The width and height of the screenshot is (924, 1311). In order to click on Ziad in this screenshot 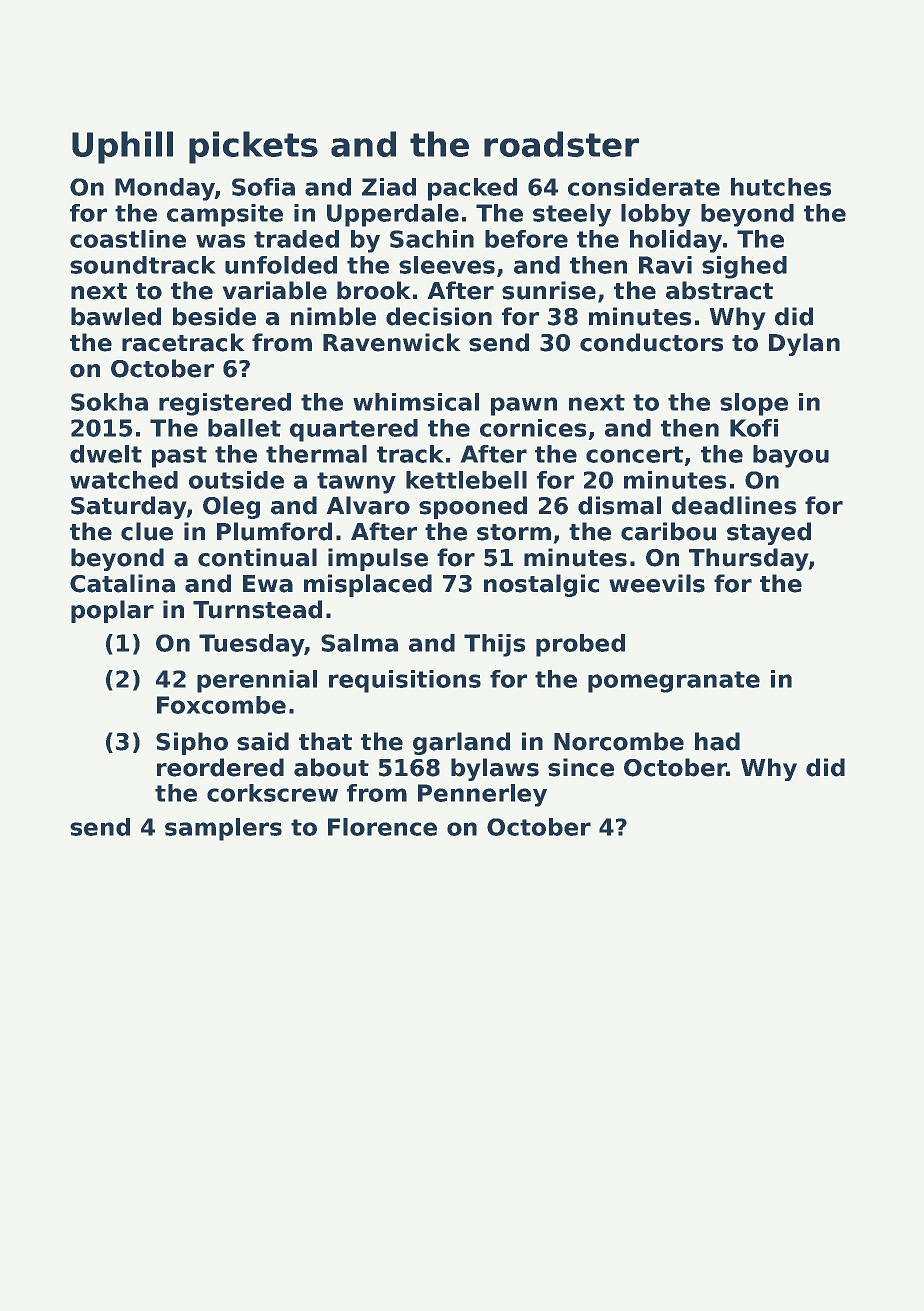, I will do `click(389, 187)`.
